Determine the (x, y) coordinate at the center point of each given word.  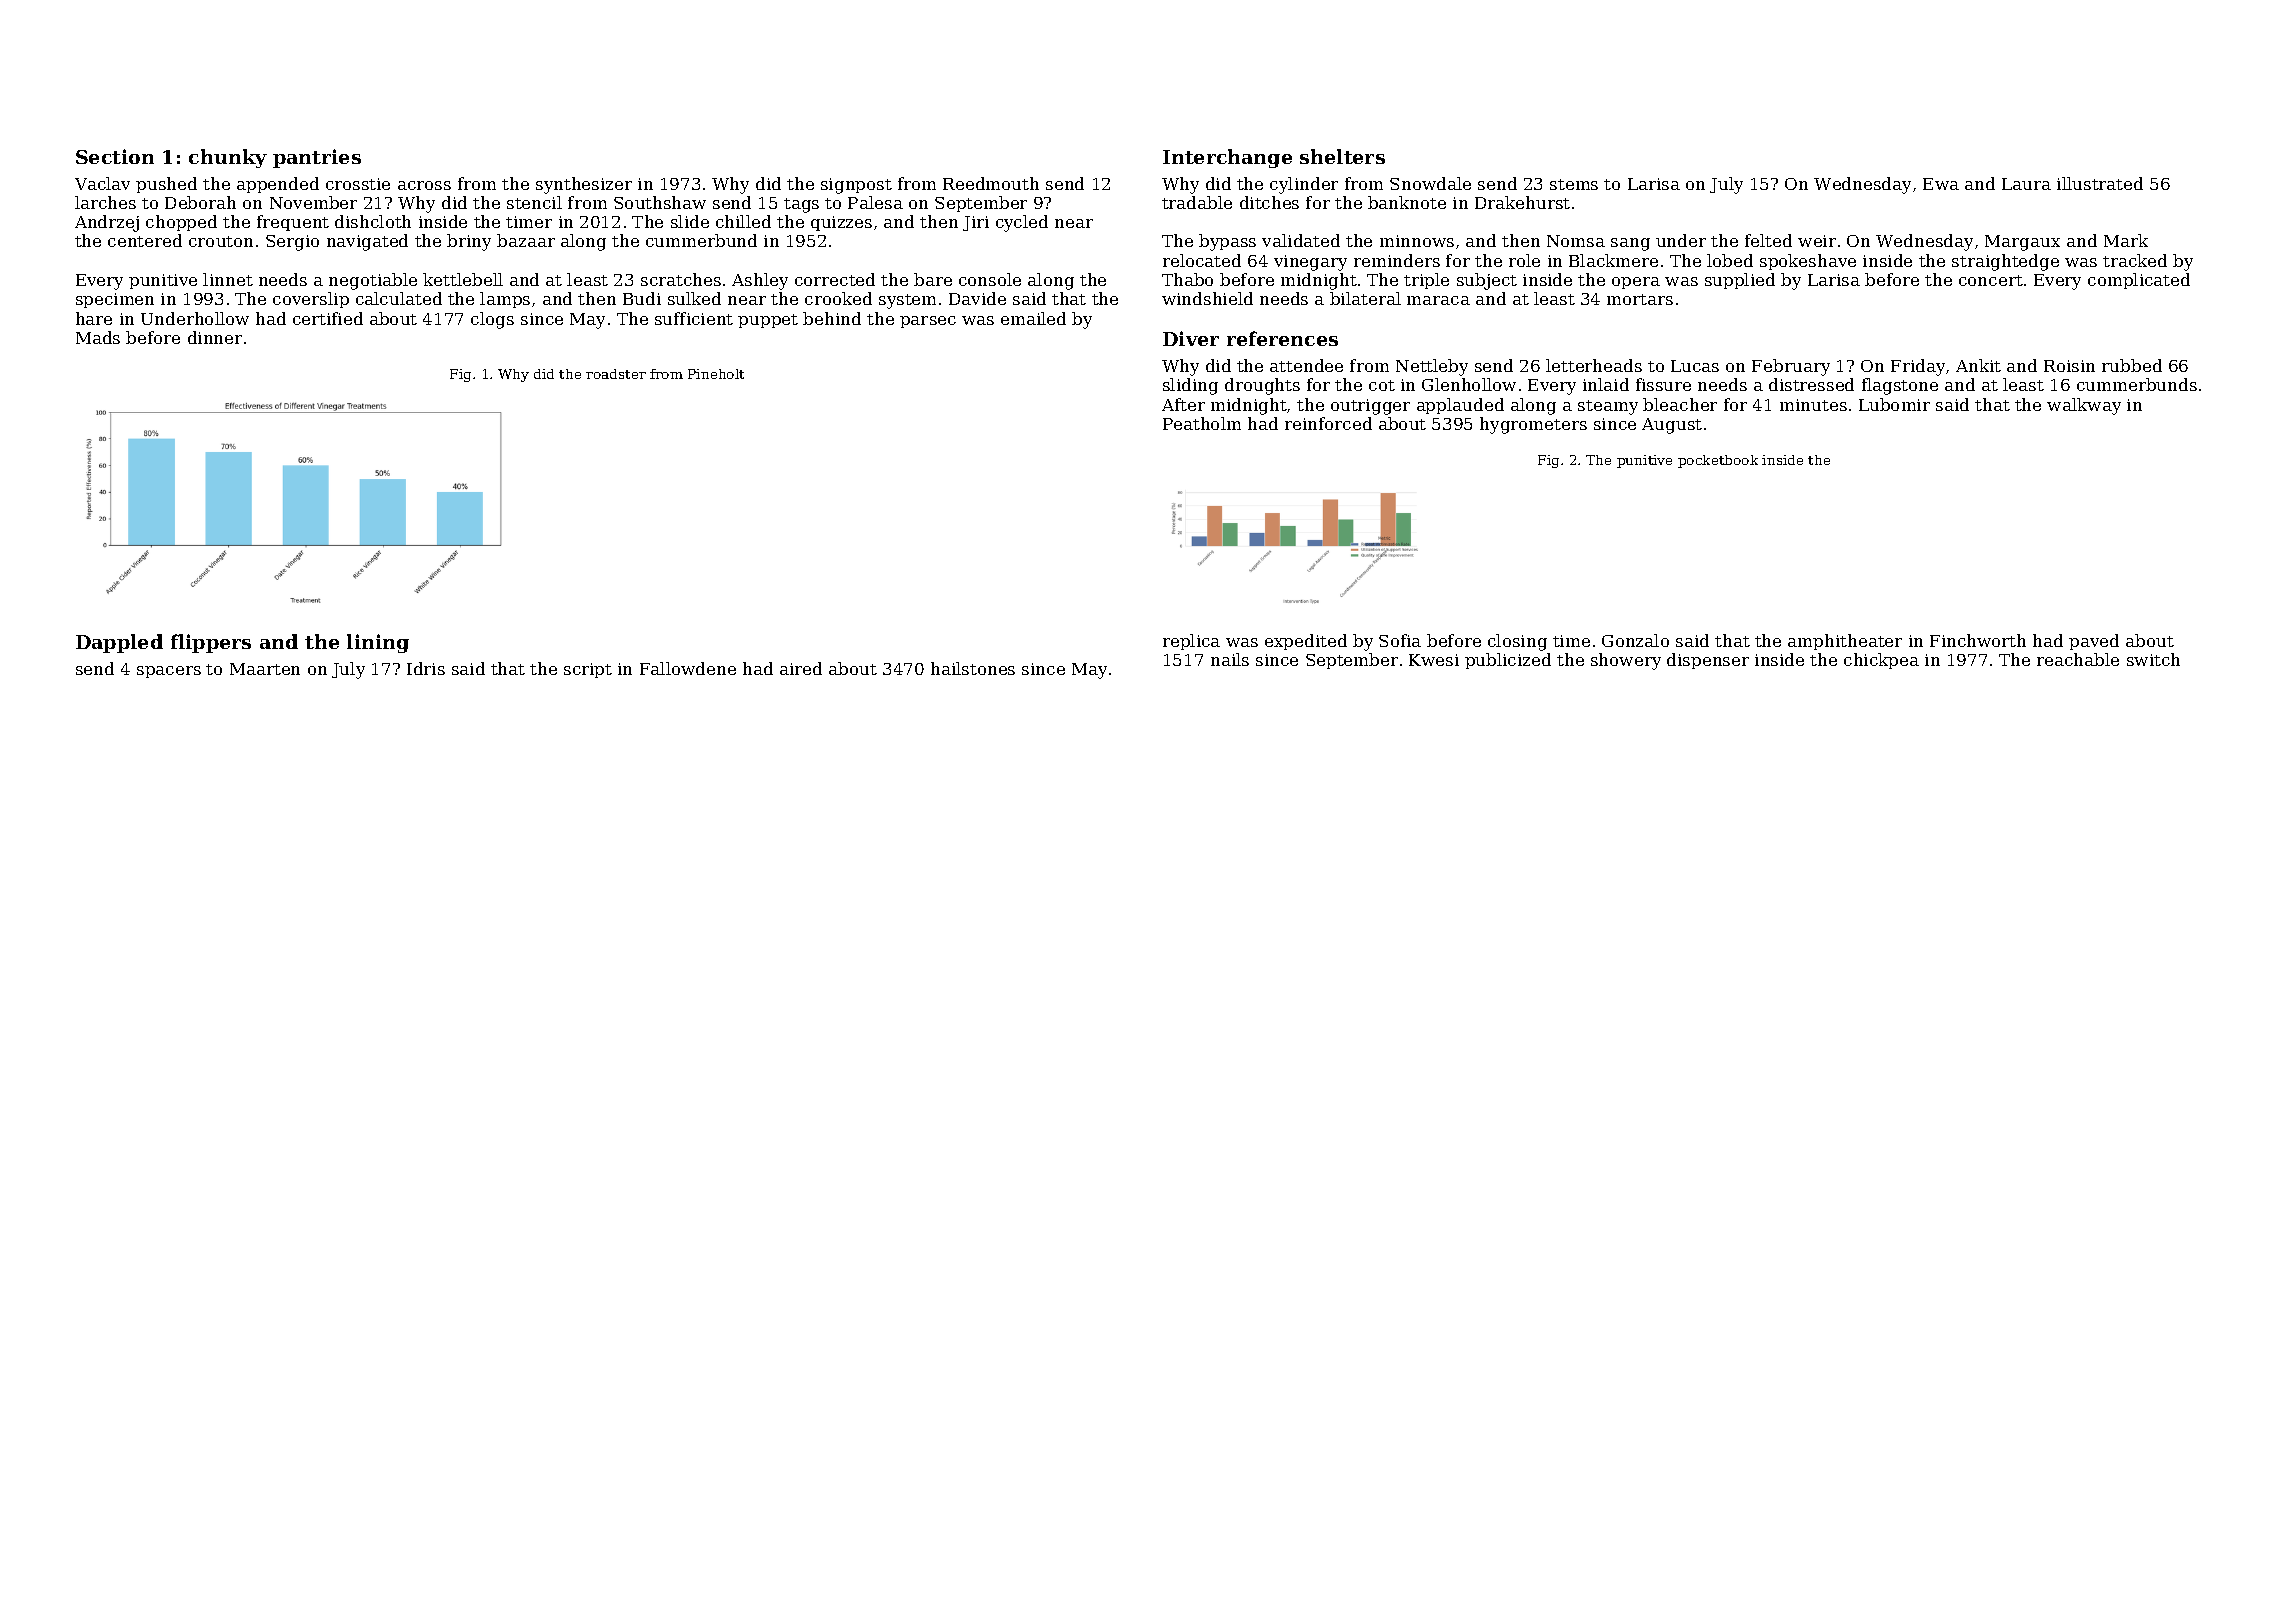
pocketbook (1718, 461)
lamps (505, 300)
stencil (534, 202)
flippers (211, 643)
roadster (616, 374)
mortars (1640, 299)
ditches (1269, 202)
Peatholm (1202, 423)
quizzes (841, 223)
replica (1191, 642)
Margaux (2022, 243)
